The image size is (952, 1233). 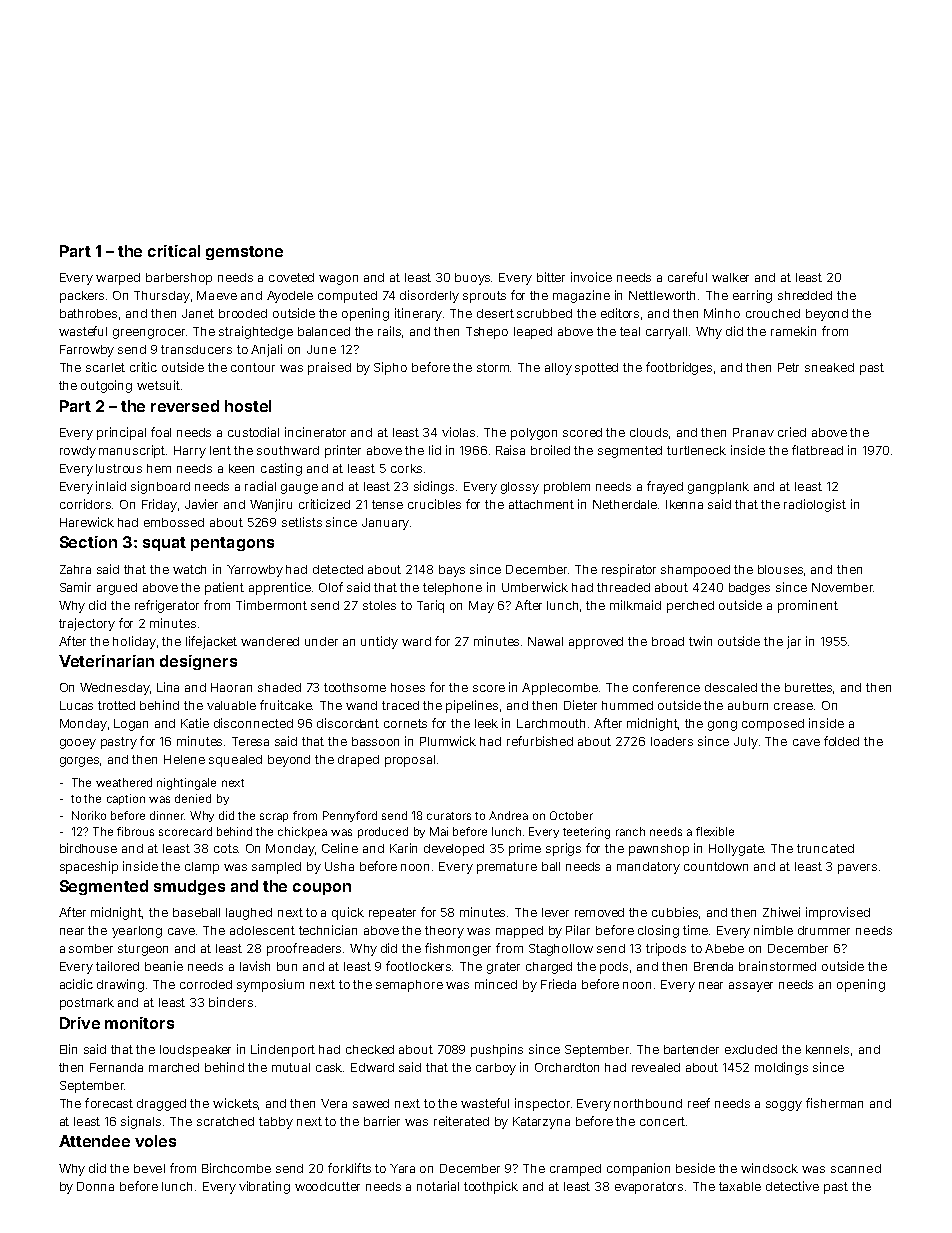 I want to click on gemstone, so click(x=244, y=253).
